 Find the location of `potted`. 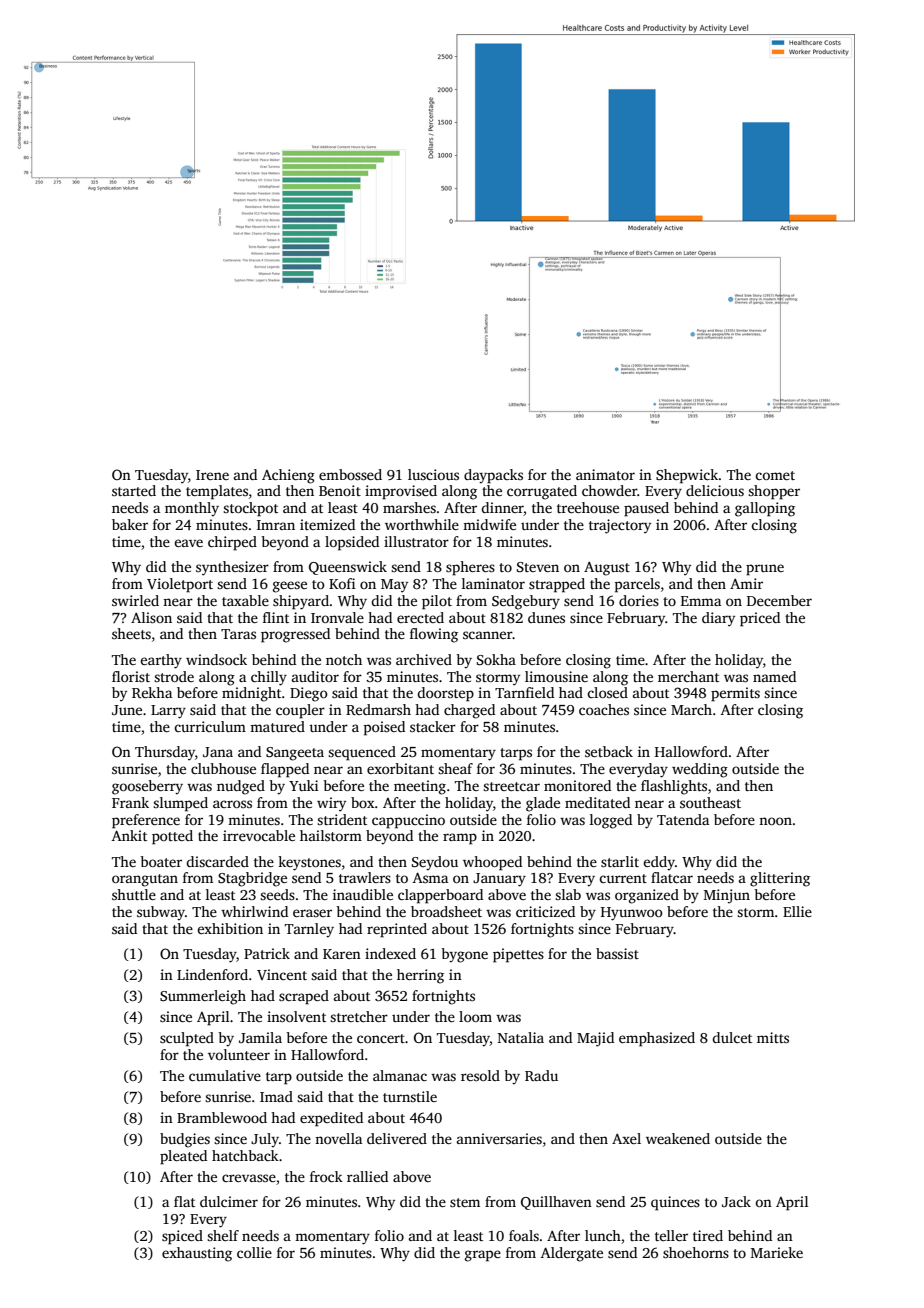

potted is located at coordinates (172, 837).
